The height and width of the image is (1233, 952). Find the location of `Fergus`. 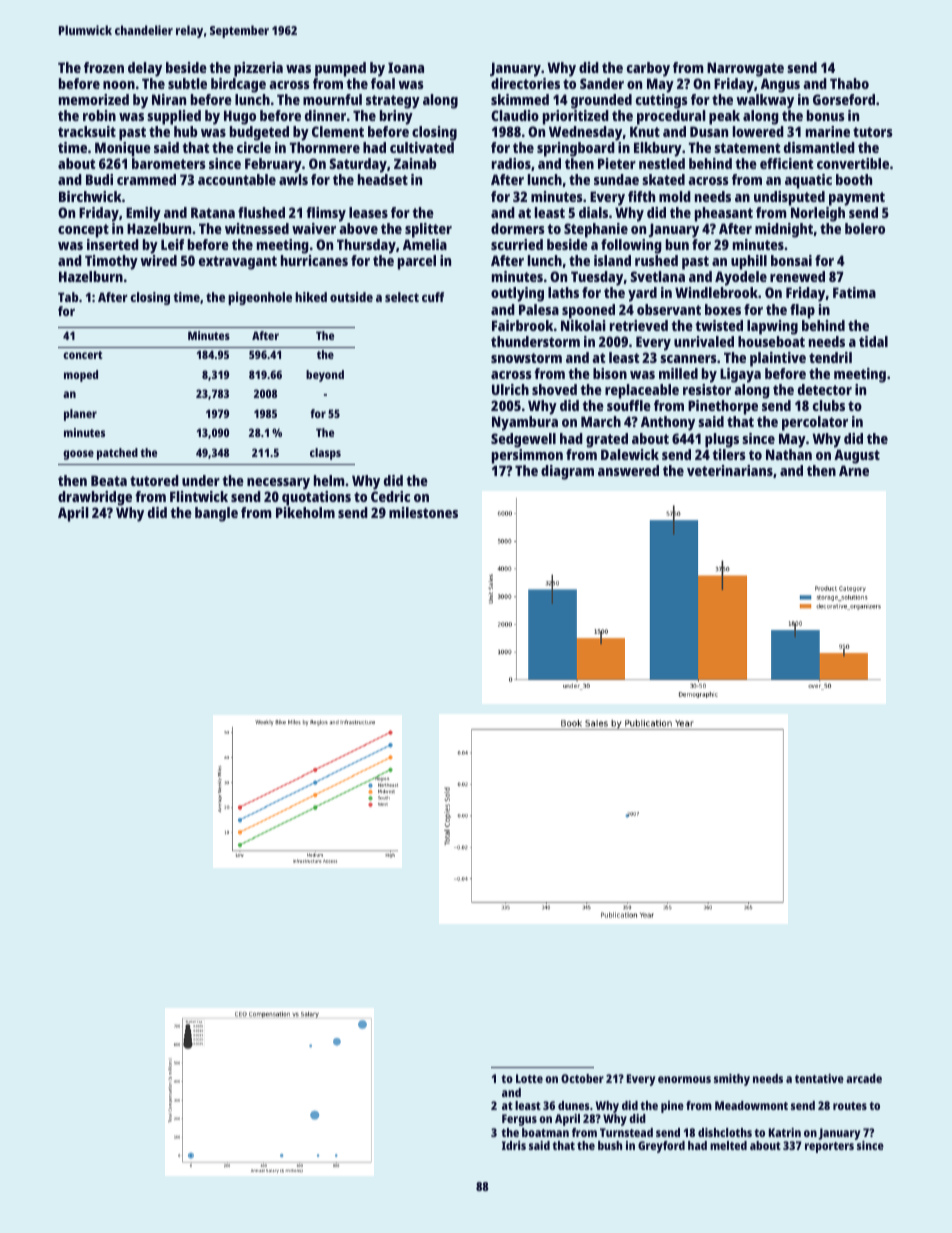

Fergus is located at coordinates (519, 1120).
